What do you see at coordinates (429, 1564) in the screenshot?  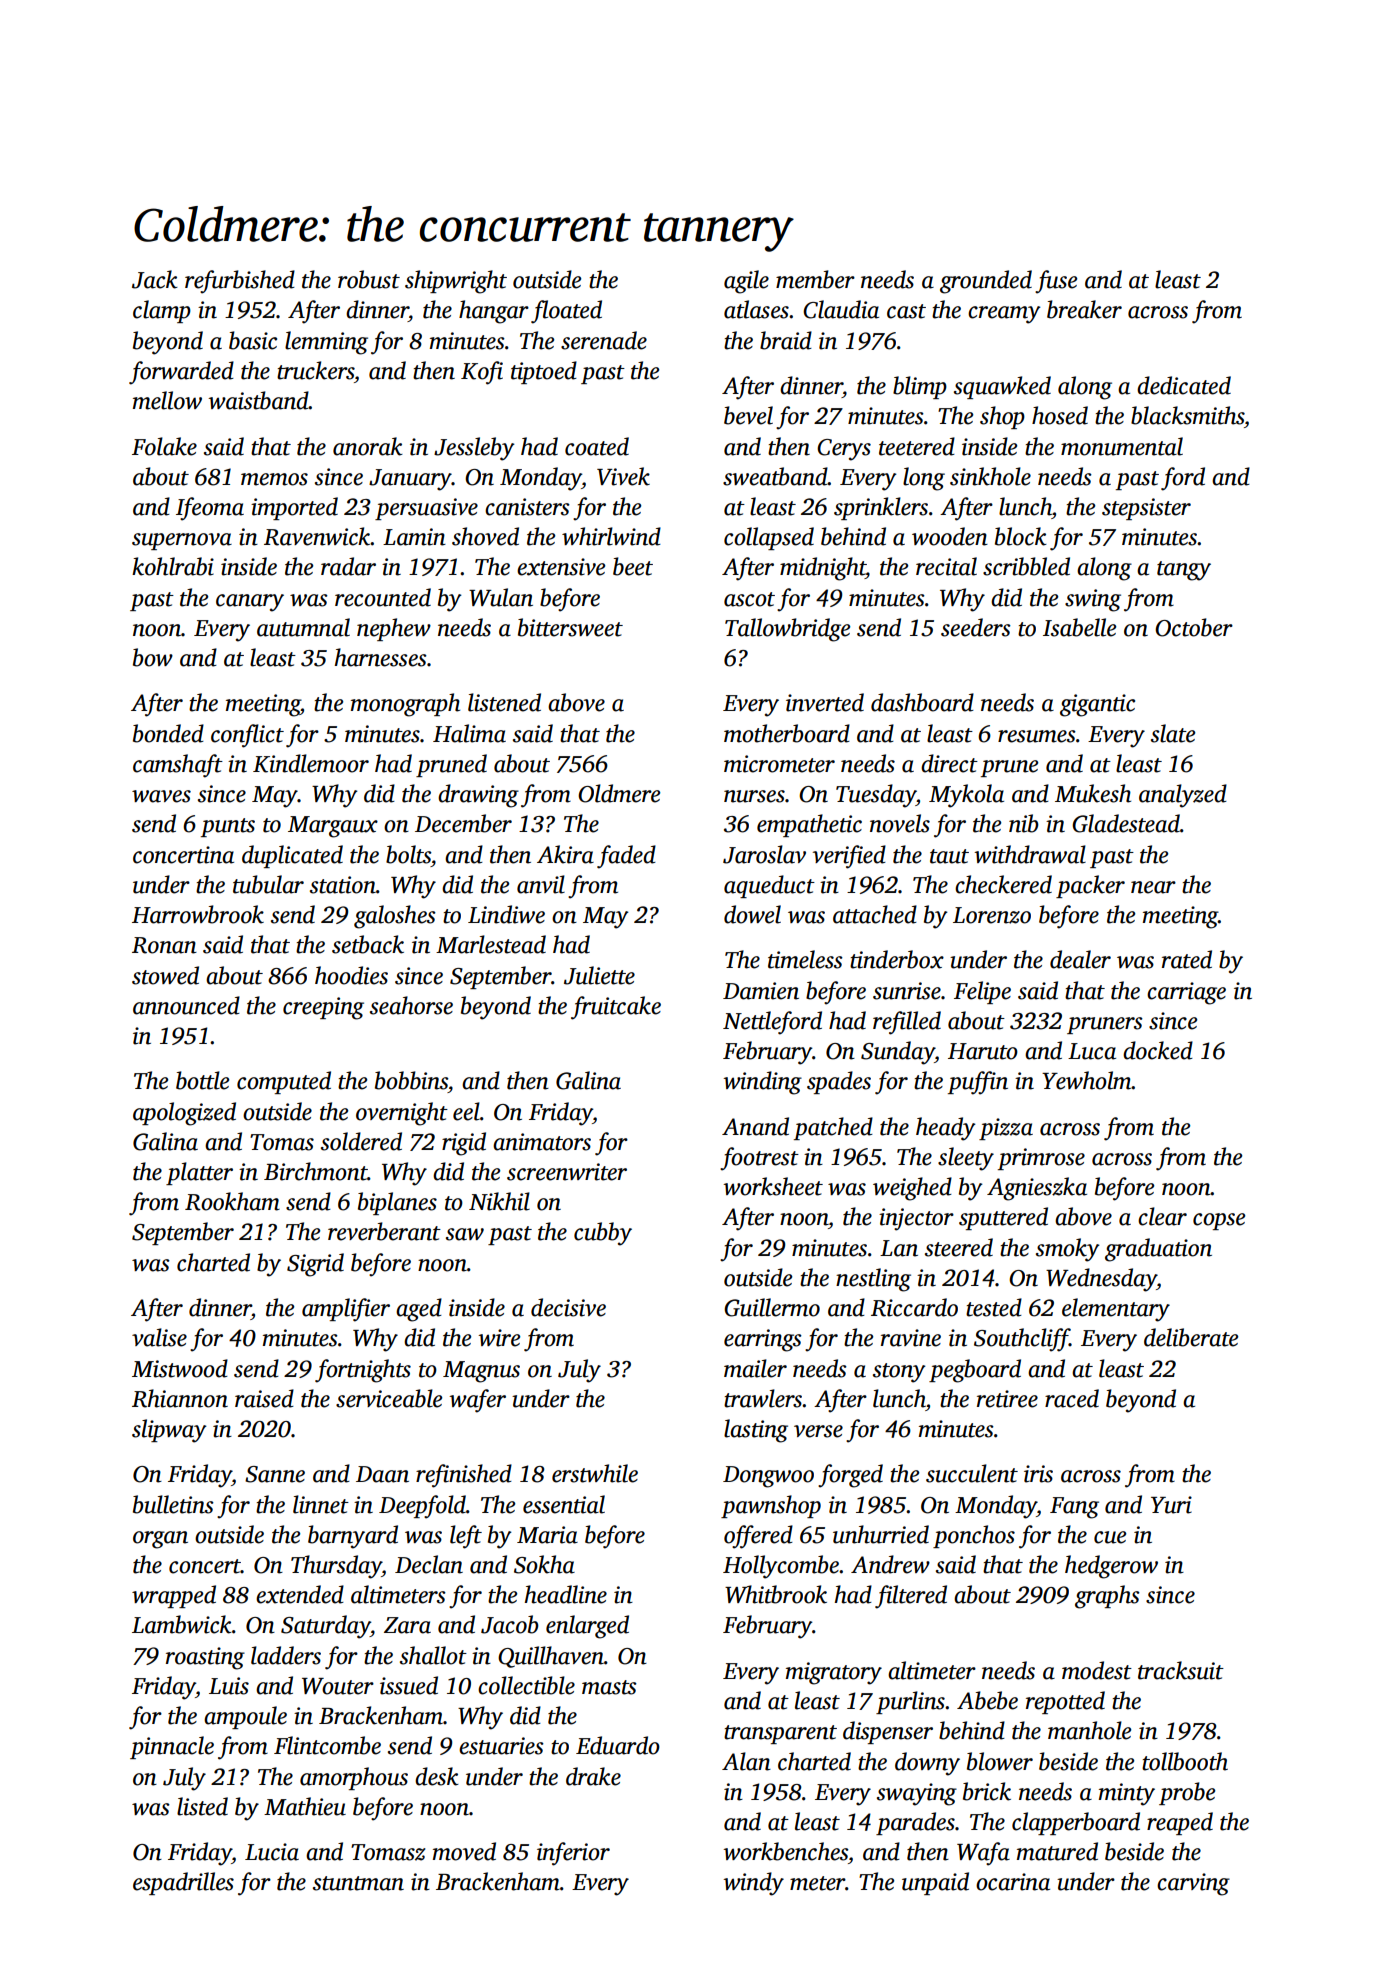 I see `Declan` at bounding box center [429, 1564].
